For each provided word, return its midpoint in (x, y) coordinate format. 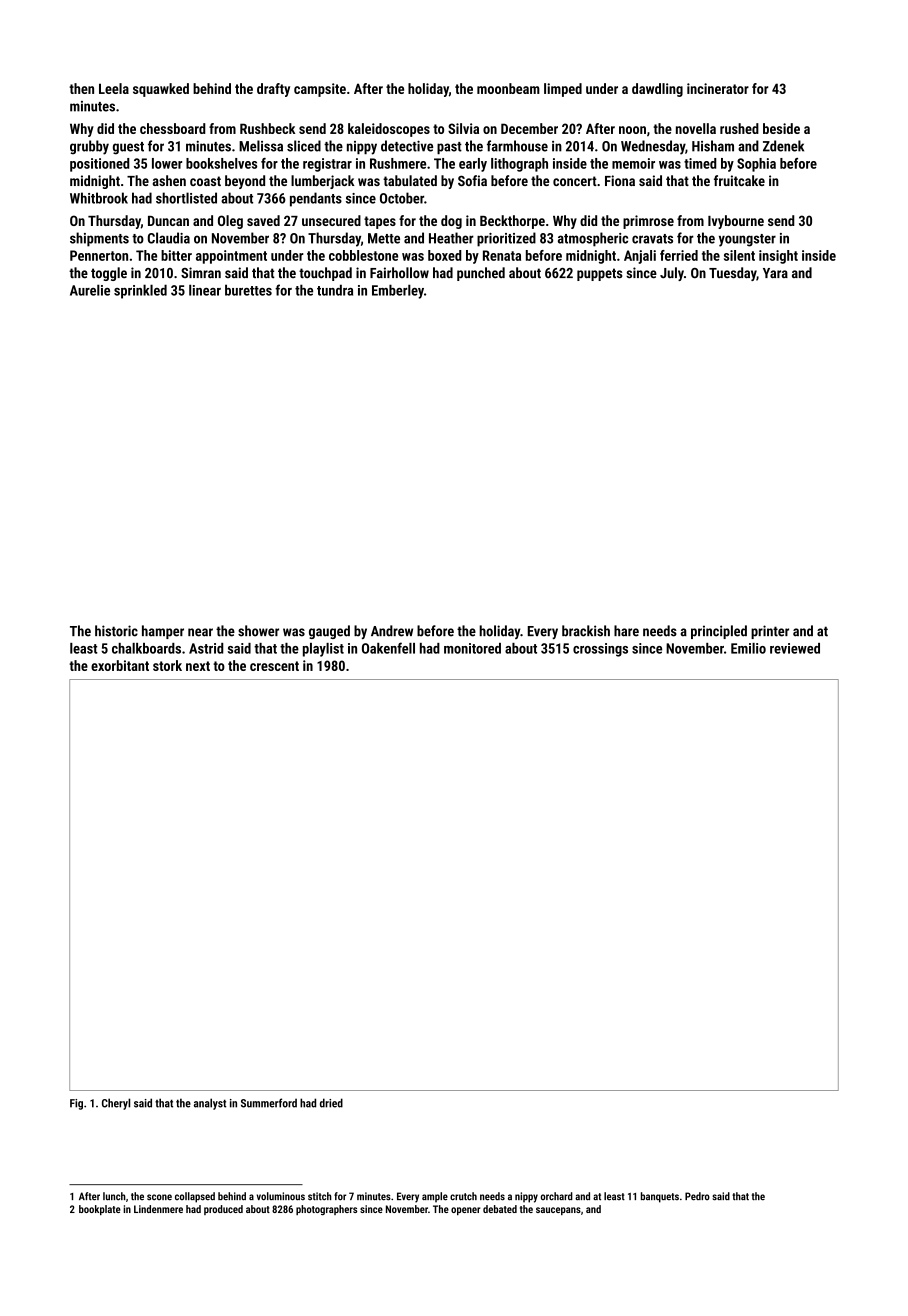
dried (331, 1103)
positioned (99, 165)
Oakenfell (388, 648)
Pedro (697, 1196)
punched (481, 274)
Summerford (269, 1103)
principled (719, 632)
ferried (679, 255)
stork (167, 665)
